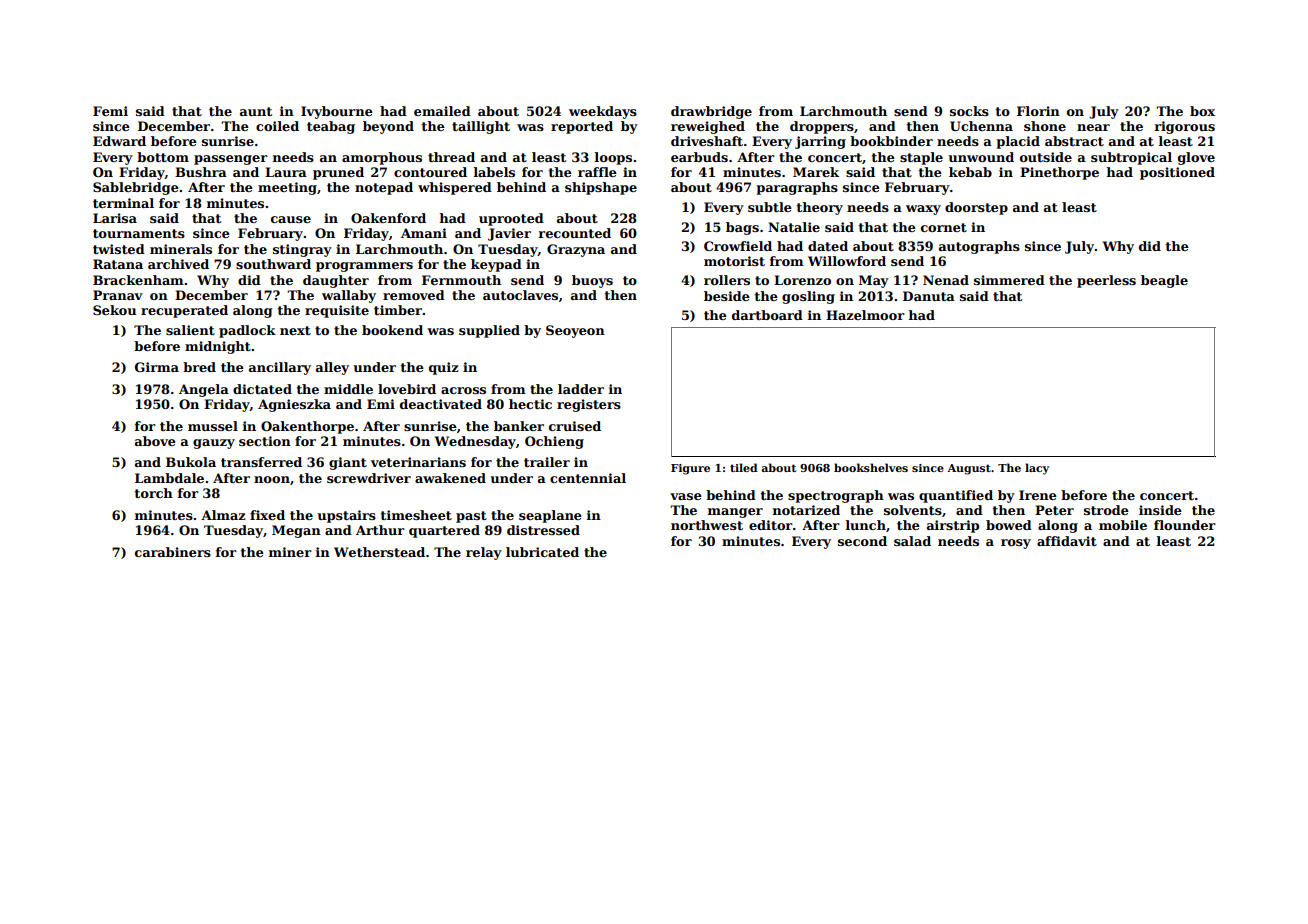 The height and width of the image is (924, 1308). What do you see at coordinates (442, 111) in the image?
I see `emailed` at bounding box center [442, 111].
